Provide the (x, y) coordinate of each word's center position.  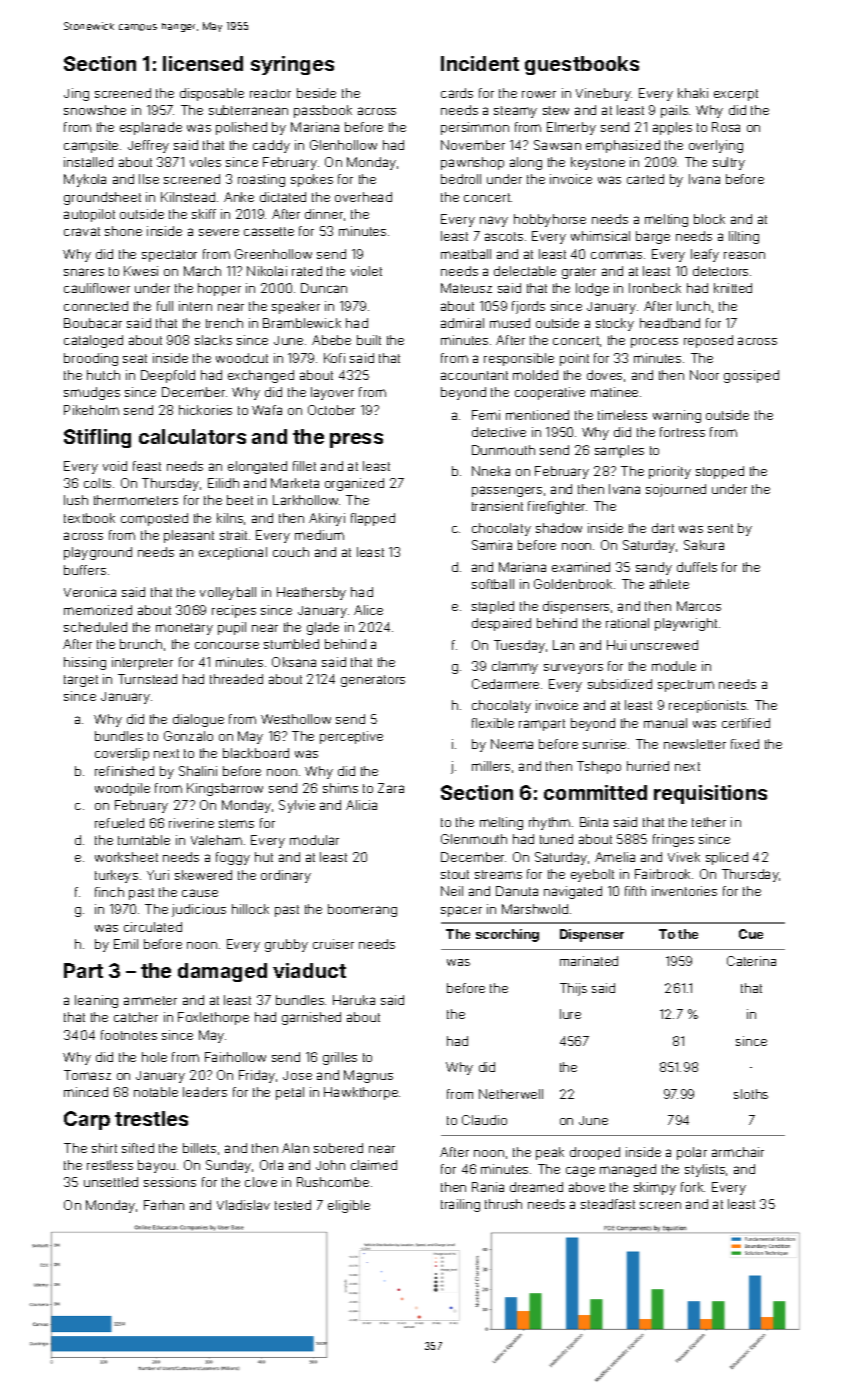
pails (674, 111)
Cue (751, 934)
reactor (270, 93)
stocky (615, 324)
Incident (480, 63)
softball (493, 584)
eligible (349, 1206)
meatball (466, 254)
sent (720, 528)
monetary (184, 629)
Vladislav (243, 1205)
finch (109, 892)
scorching (507, 935)
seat (135, 358)
